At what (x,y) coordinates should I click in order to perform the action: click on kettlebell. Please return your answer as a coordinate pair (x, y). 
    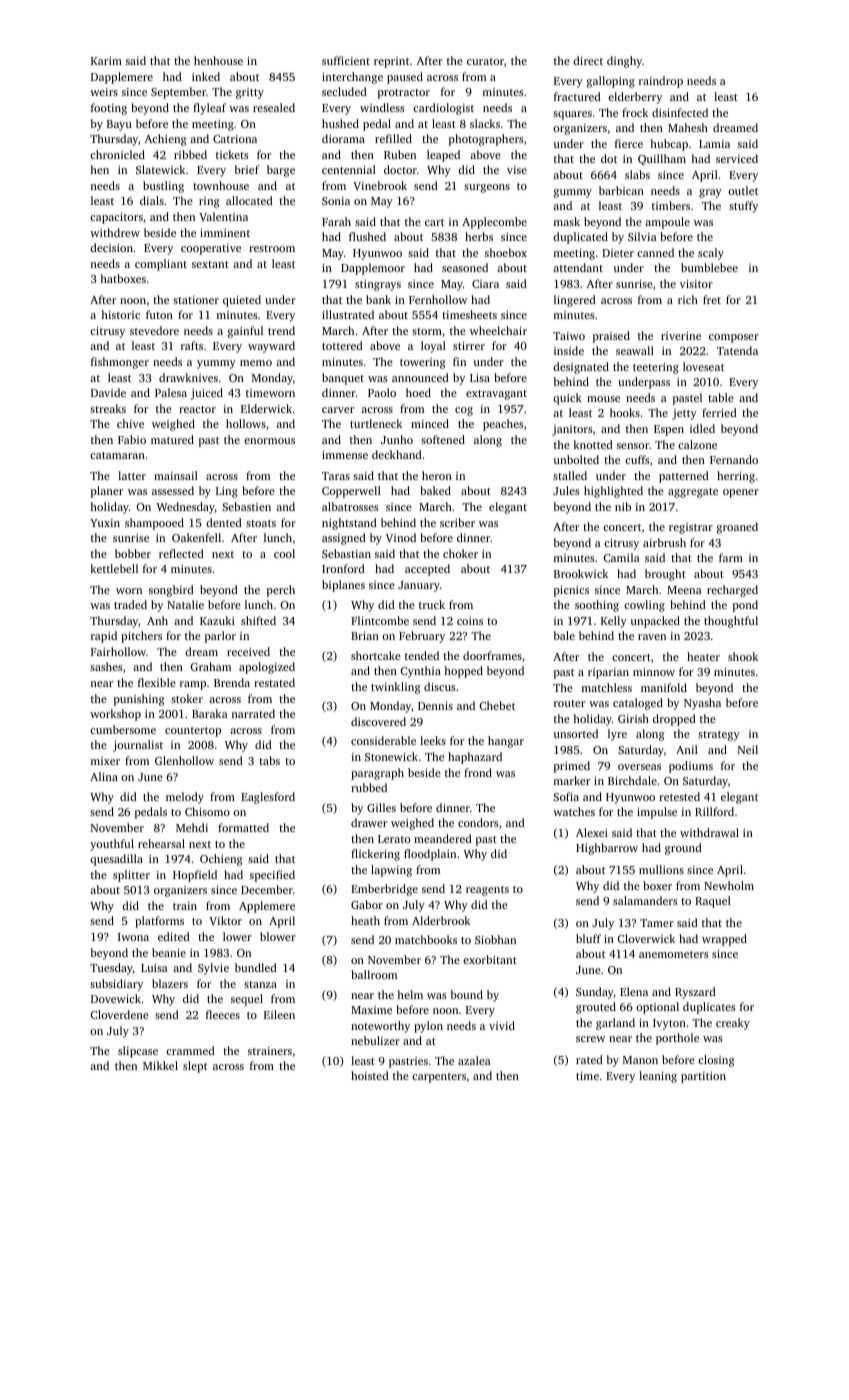
    Looking at the image, I should click on (114, 568).
